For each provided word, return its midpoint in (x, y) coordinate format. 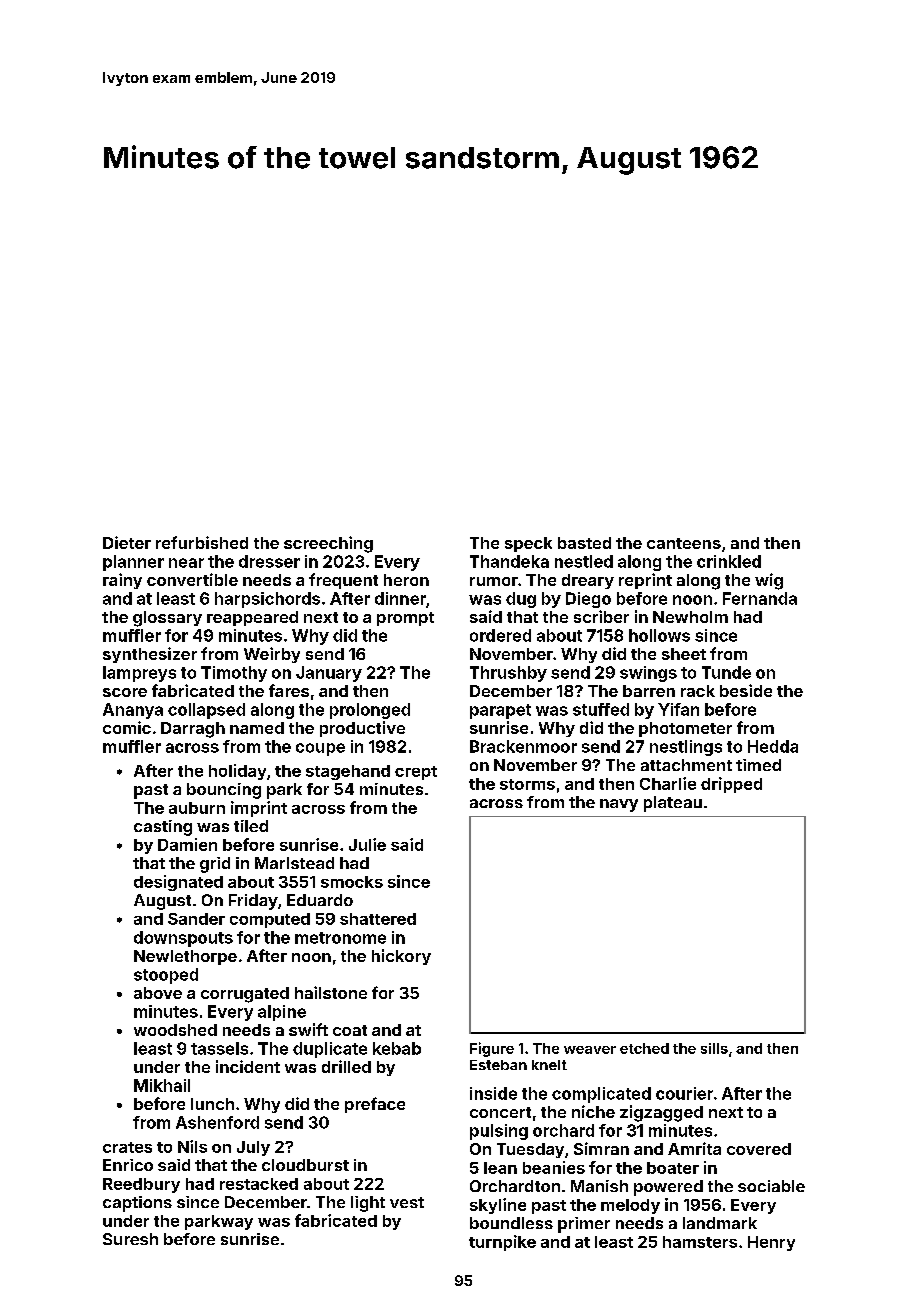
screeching (328, 544)
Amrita (694, 1148)
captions (137, 1204)
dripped (731, 785)
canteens (684, 543)
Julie (367, 844)
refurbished (202, 542)
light (368, 1204)
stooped (166, 976)
